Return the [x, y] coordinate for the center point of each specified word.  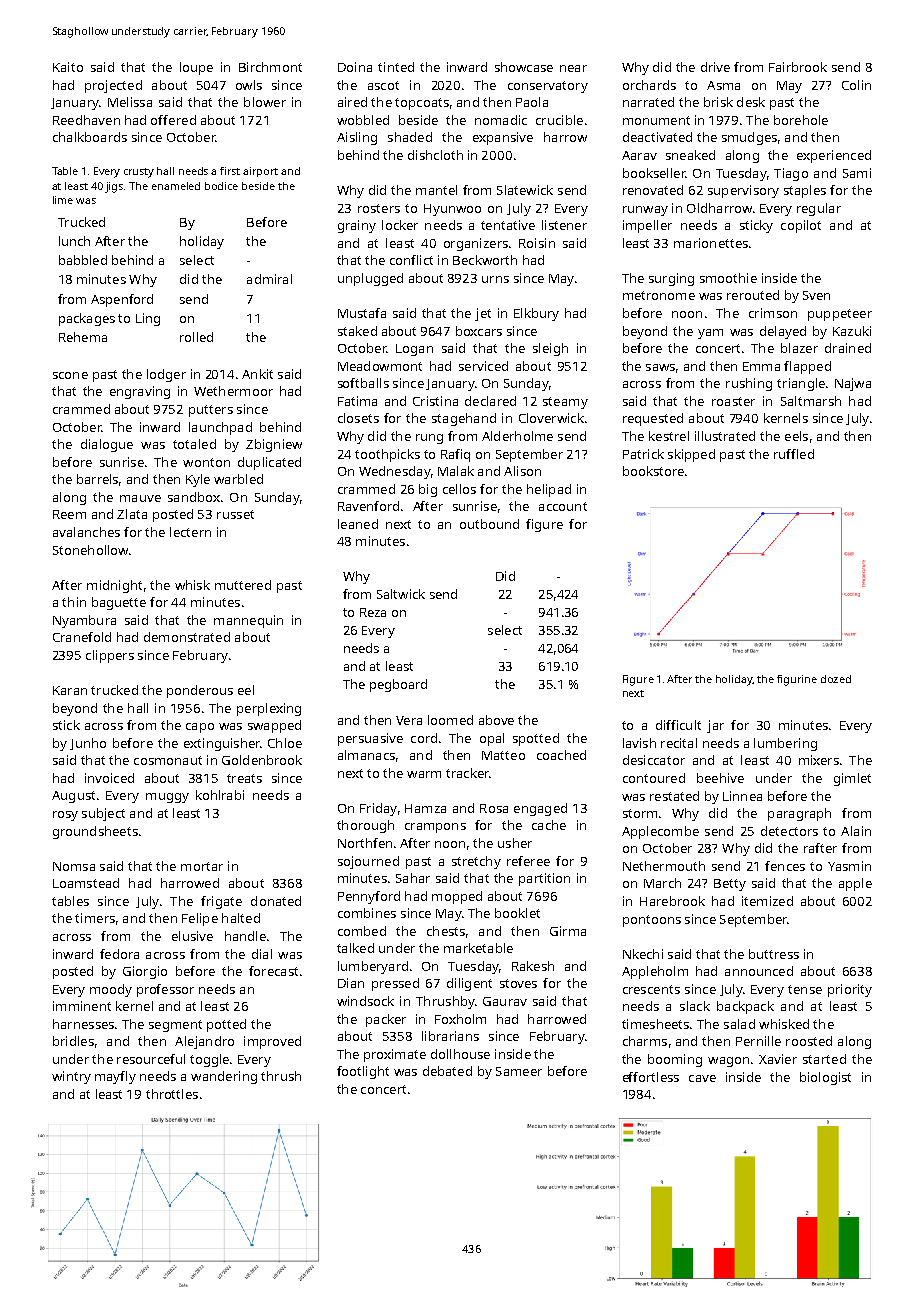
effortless [651, 1077]
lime [63, 200]
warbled [238, 479]
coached [561, 755]
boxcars [479, 331]
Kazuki [852, 331]
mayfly [115, 1077]
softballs [363, 383]
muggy [167, 798]
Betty [730, 885]
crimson [773, 313]
